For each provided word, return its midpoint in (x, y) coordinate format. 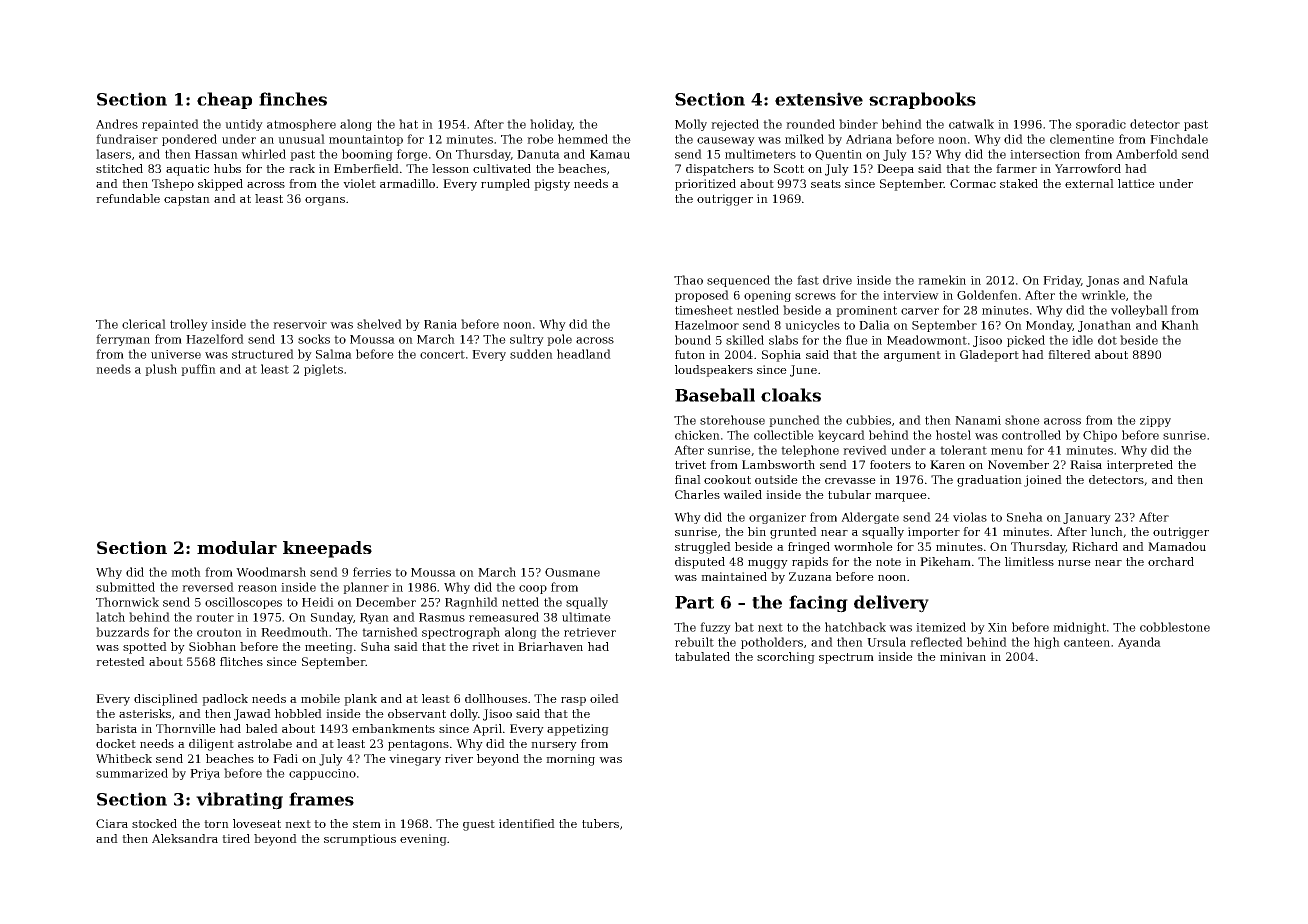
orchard (1171, 561)
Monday (1049, 326)
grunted (793, 533)
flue (857, 340)
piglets (323, 370)
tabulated (702, 656)
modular (237, 547)
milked (804, 139)
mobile (320, 698)
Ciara (112, 823)
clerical (144, 324)
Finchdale (1179, 139)
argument (912, 356)
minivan (963, 656)
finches (293, 99)
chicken (697, 435)
